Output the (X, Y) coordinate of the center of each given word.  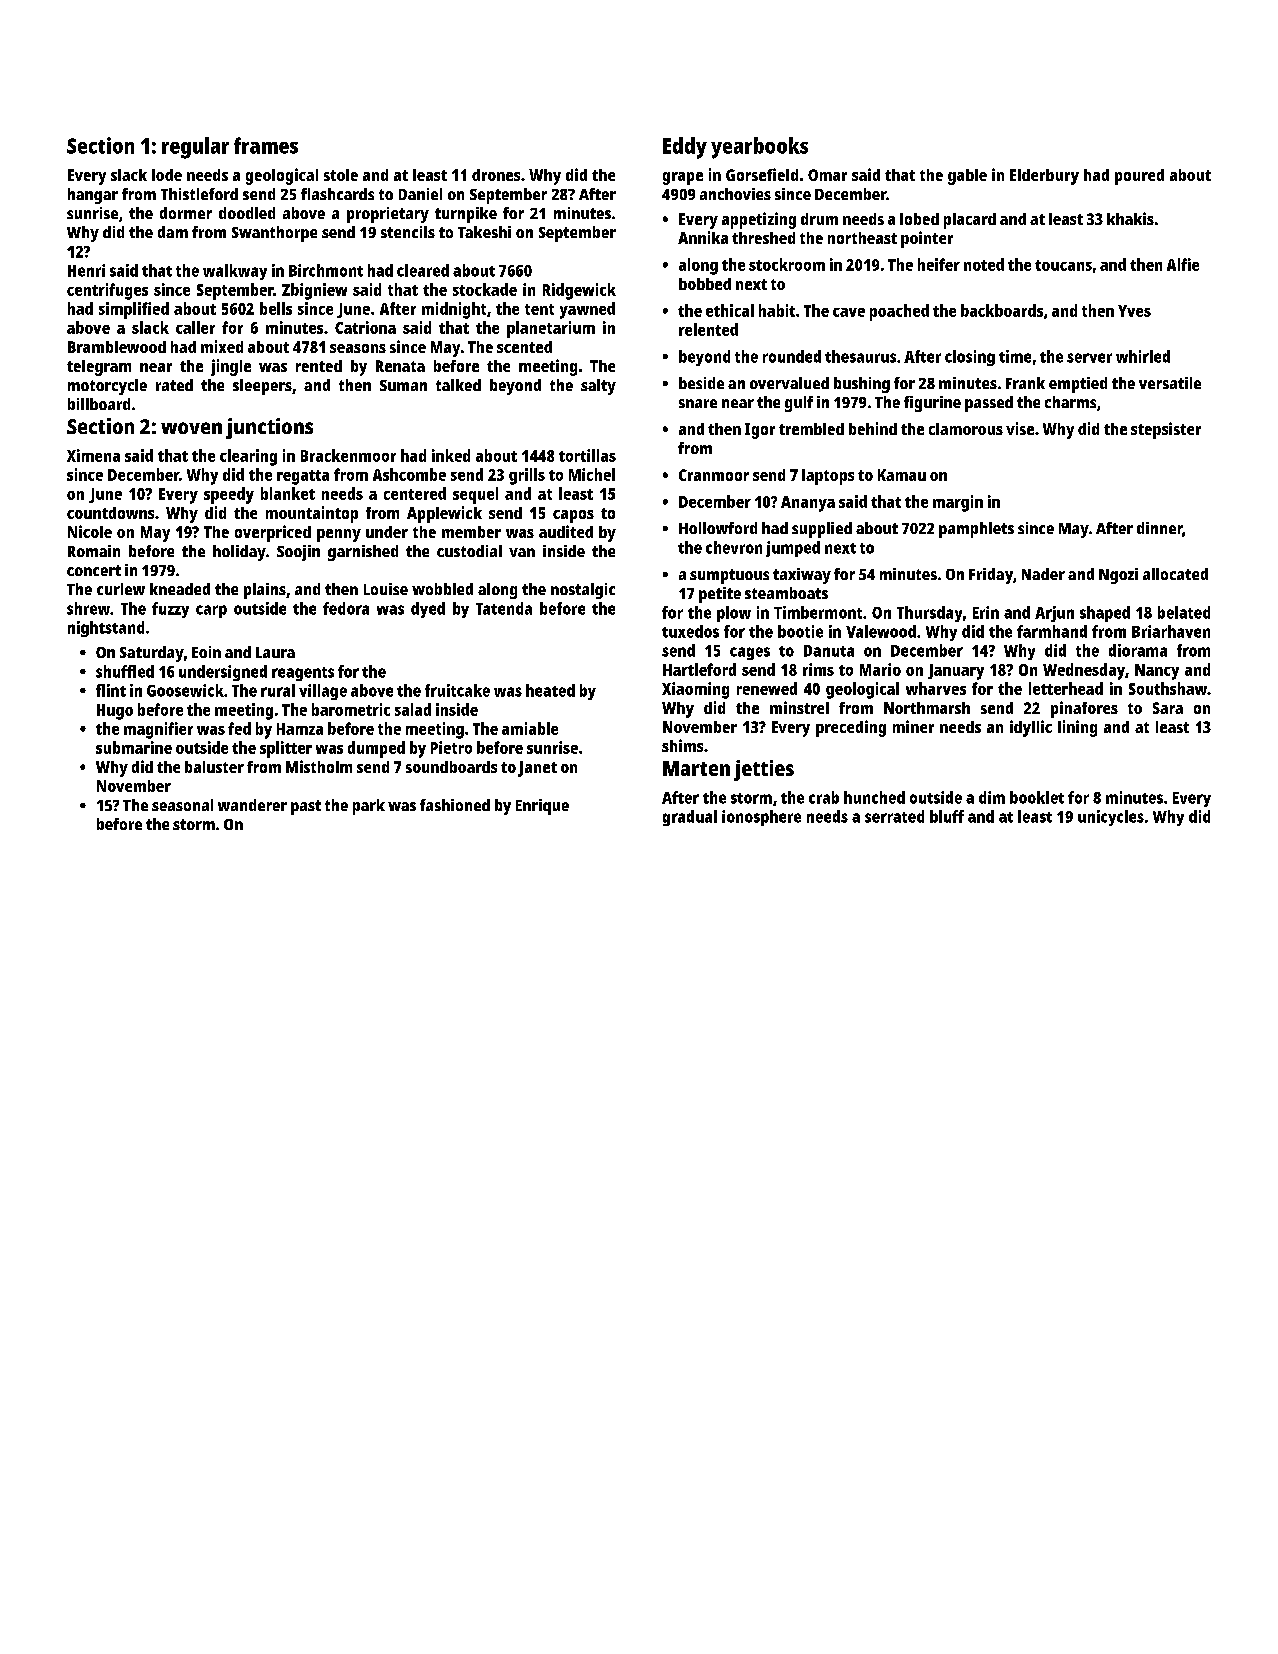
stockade (485, 289)
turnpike (466, 215)
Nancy (1157, 672)
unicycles (1111, 818)
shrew (88, 608)
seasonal (182, 805)
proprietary (388, 215)
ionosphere (761, 818)
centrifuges (107, 291)
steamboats (786, 593)
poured (1139, 177)
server (1089, 358)
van (522, 552)
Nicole (90, 531)
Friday (991, 576)
